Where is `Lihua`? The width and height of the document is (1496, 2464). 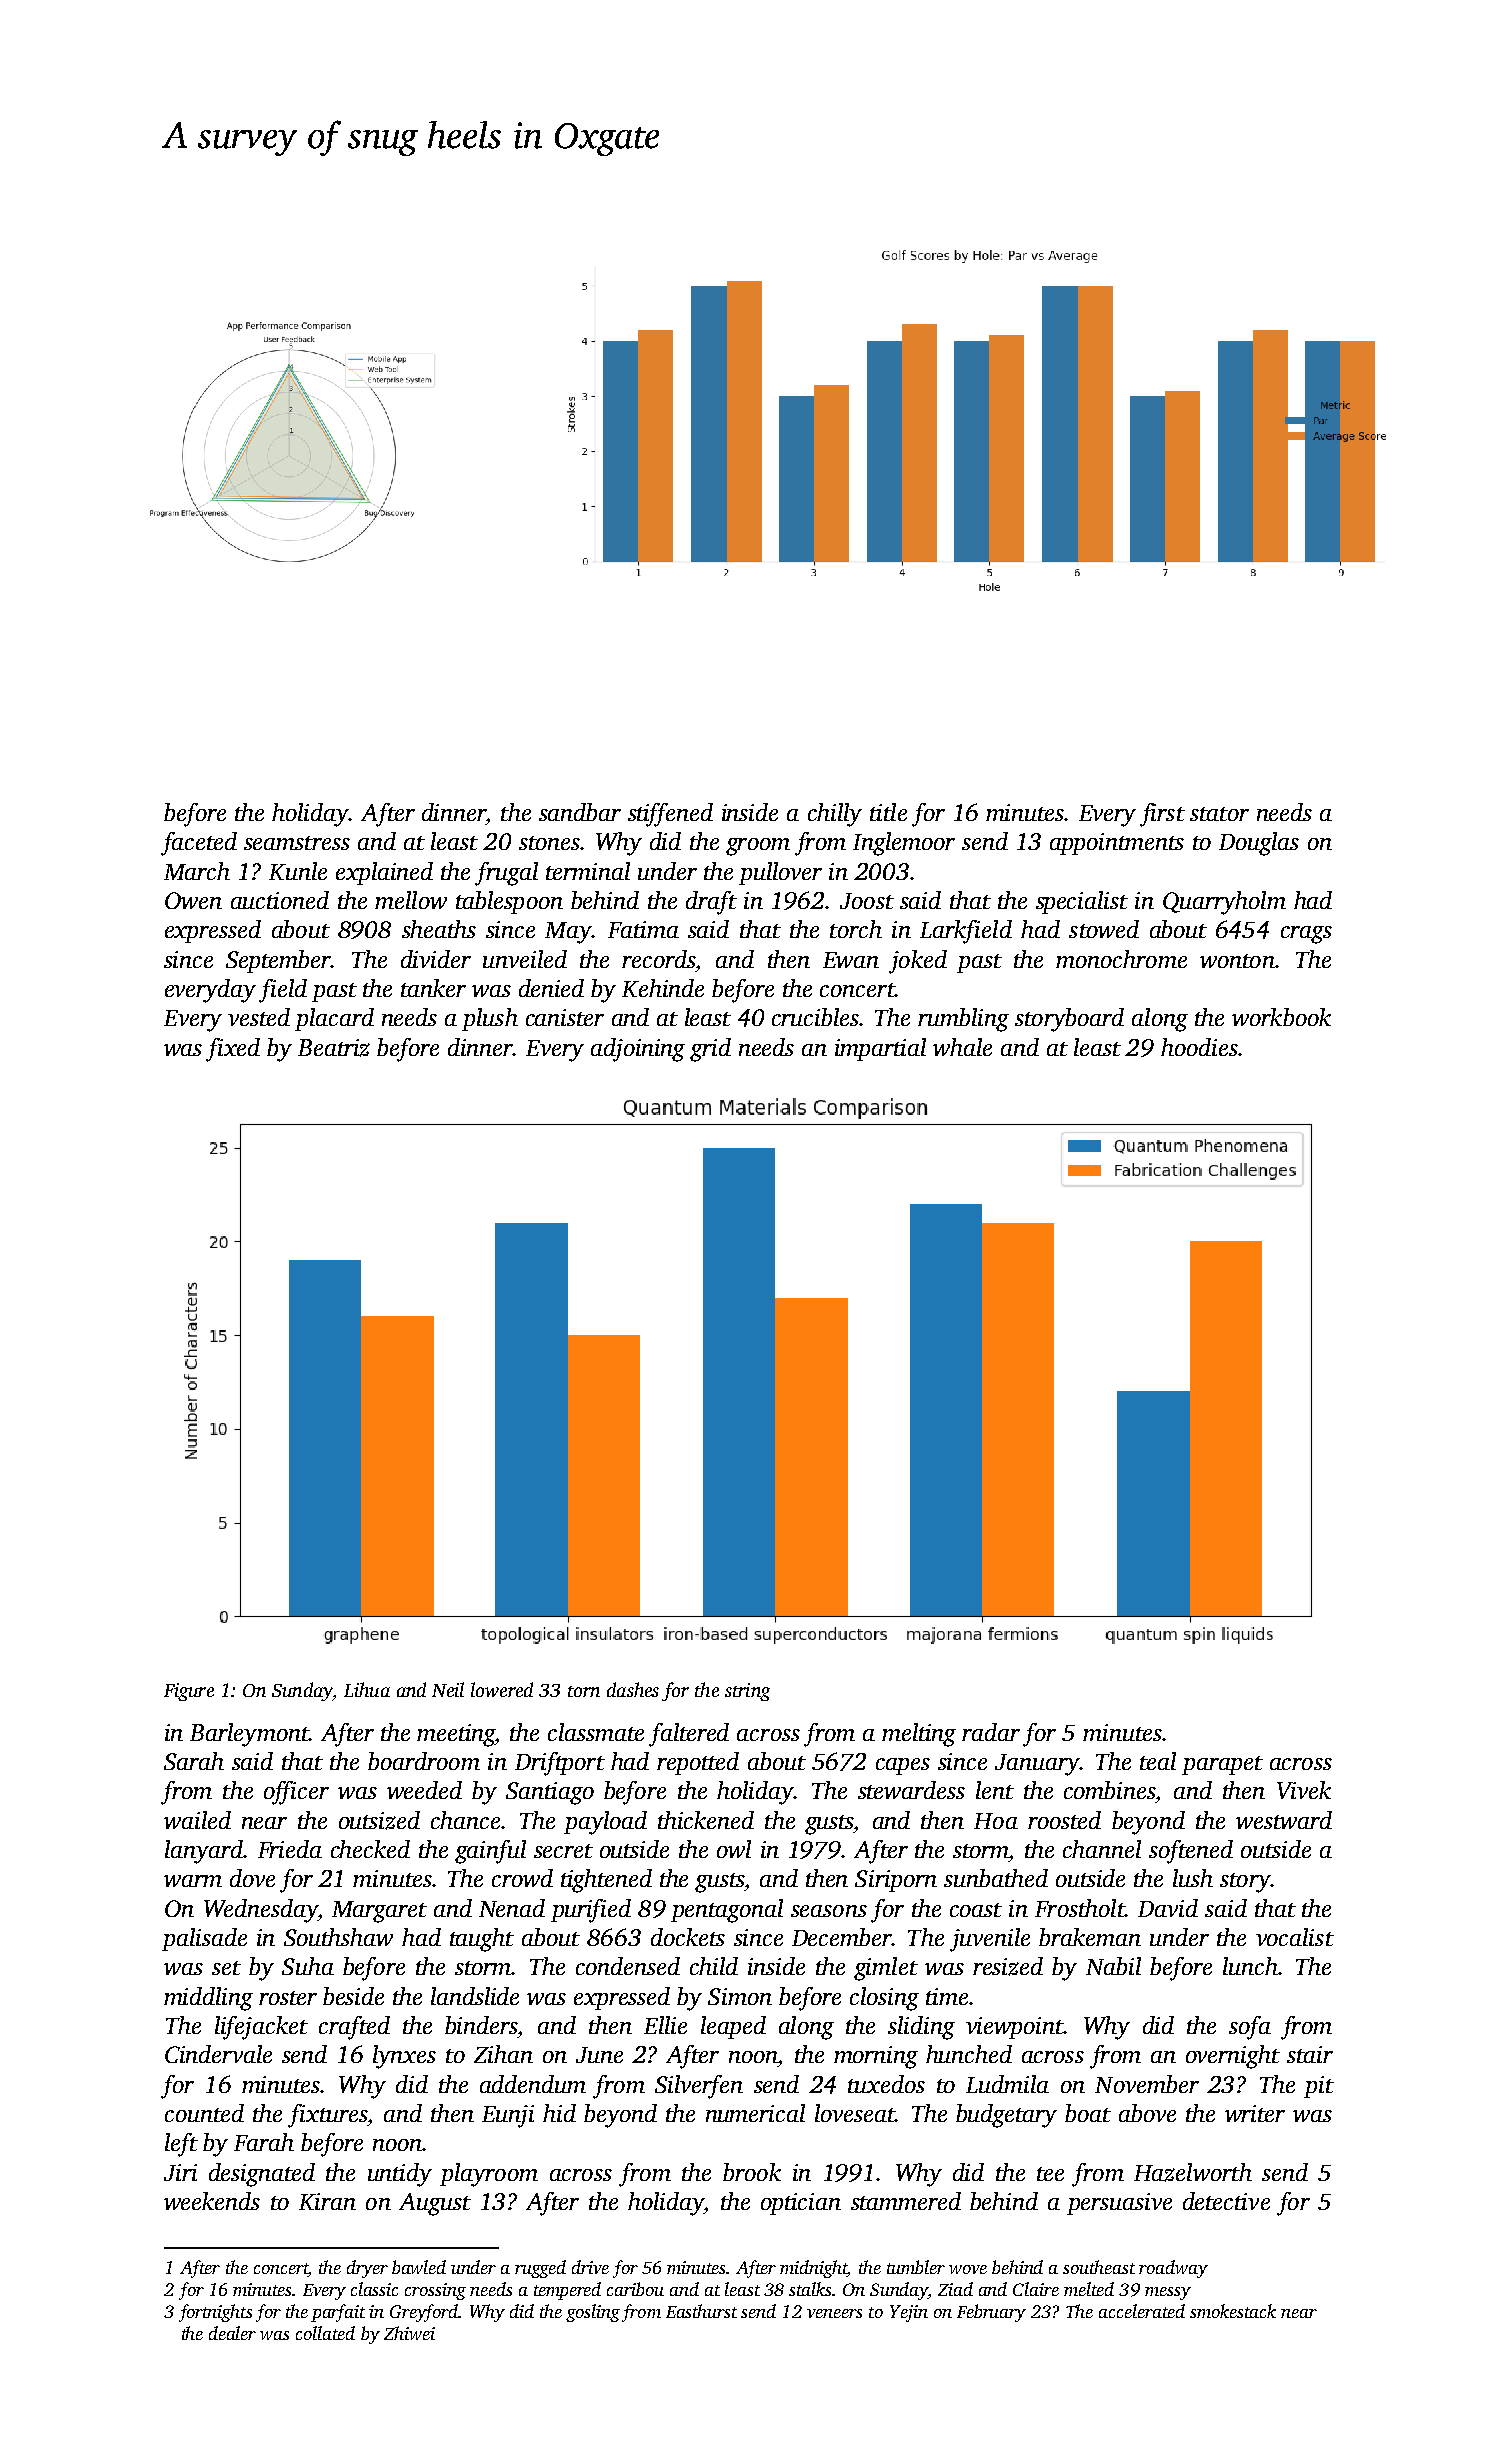
Lihua is located at coordinates (367, 1689).
